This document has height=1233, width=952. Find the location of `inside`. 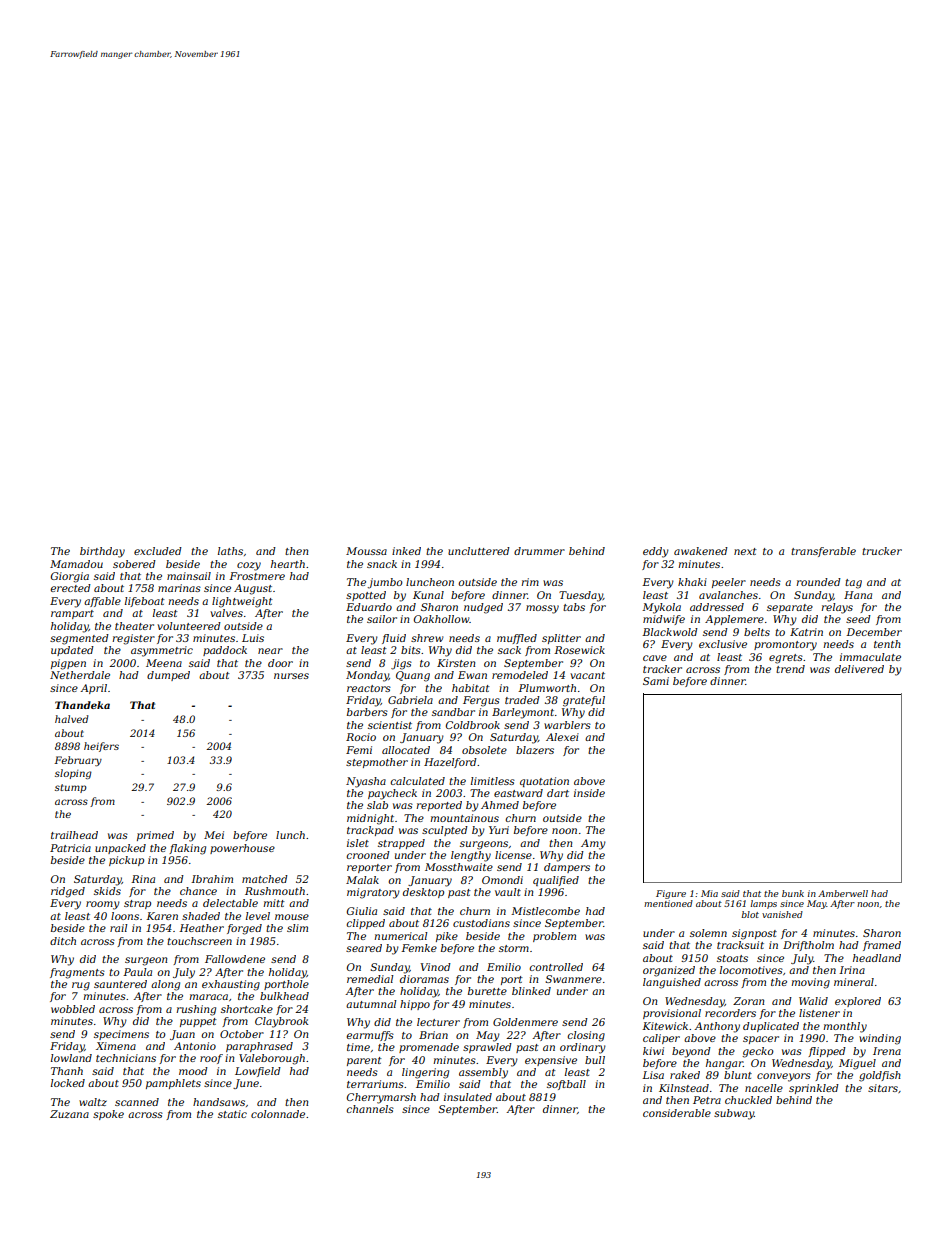

inside is located at coordinates (589, 793).
